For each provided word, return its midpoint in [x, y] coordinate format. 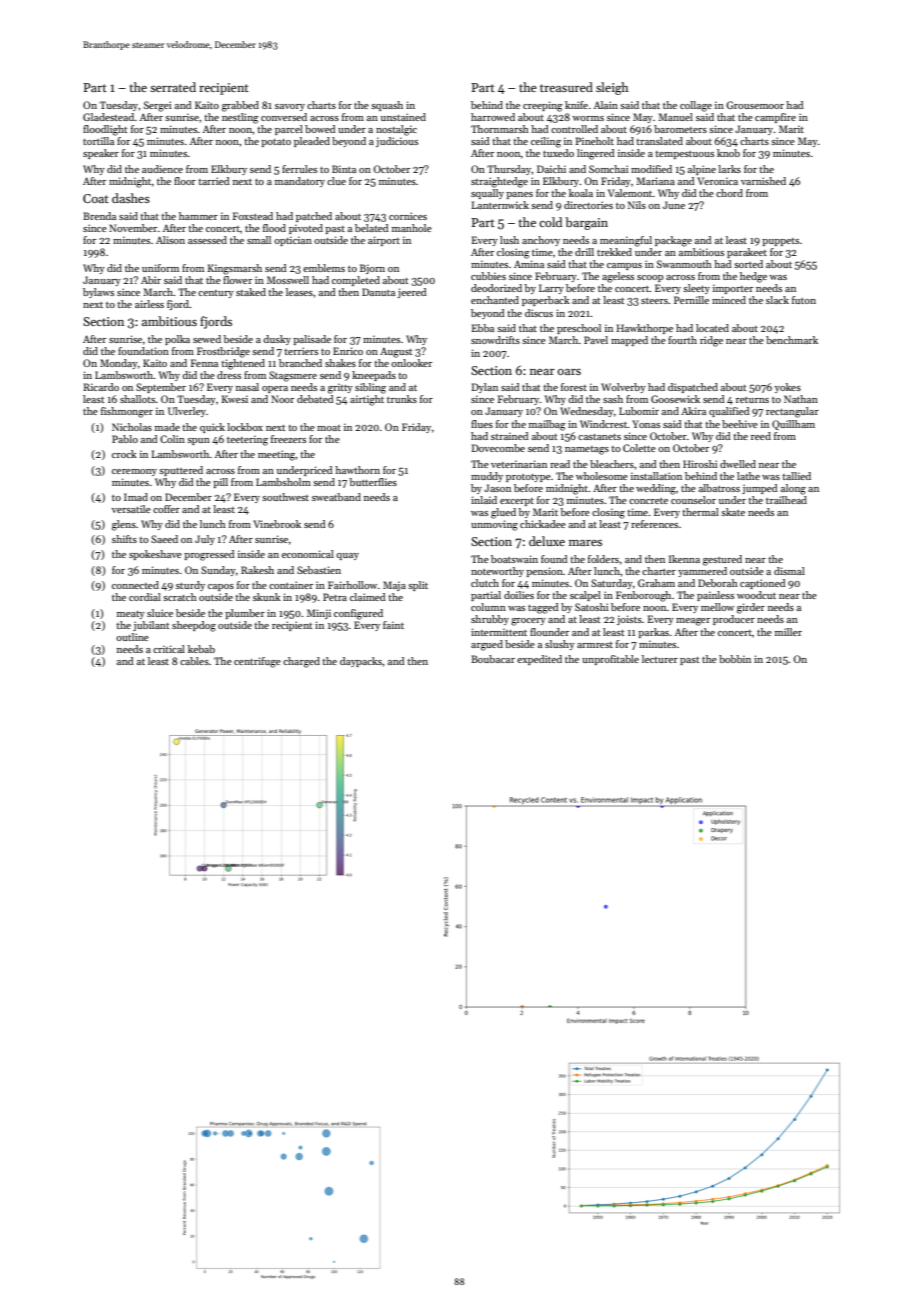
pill [220, 483]
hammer [198, 216]
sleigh [612, 88]
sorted [748, 264]
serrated [173, 87]
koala [581, 193]
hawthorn [357, 470]
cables [194, 661]
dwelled [738, 464]
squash [387, 106]
